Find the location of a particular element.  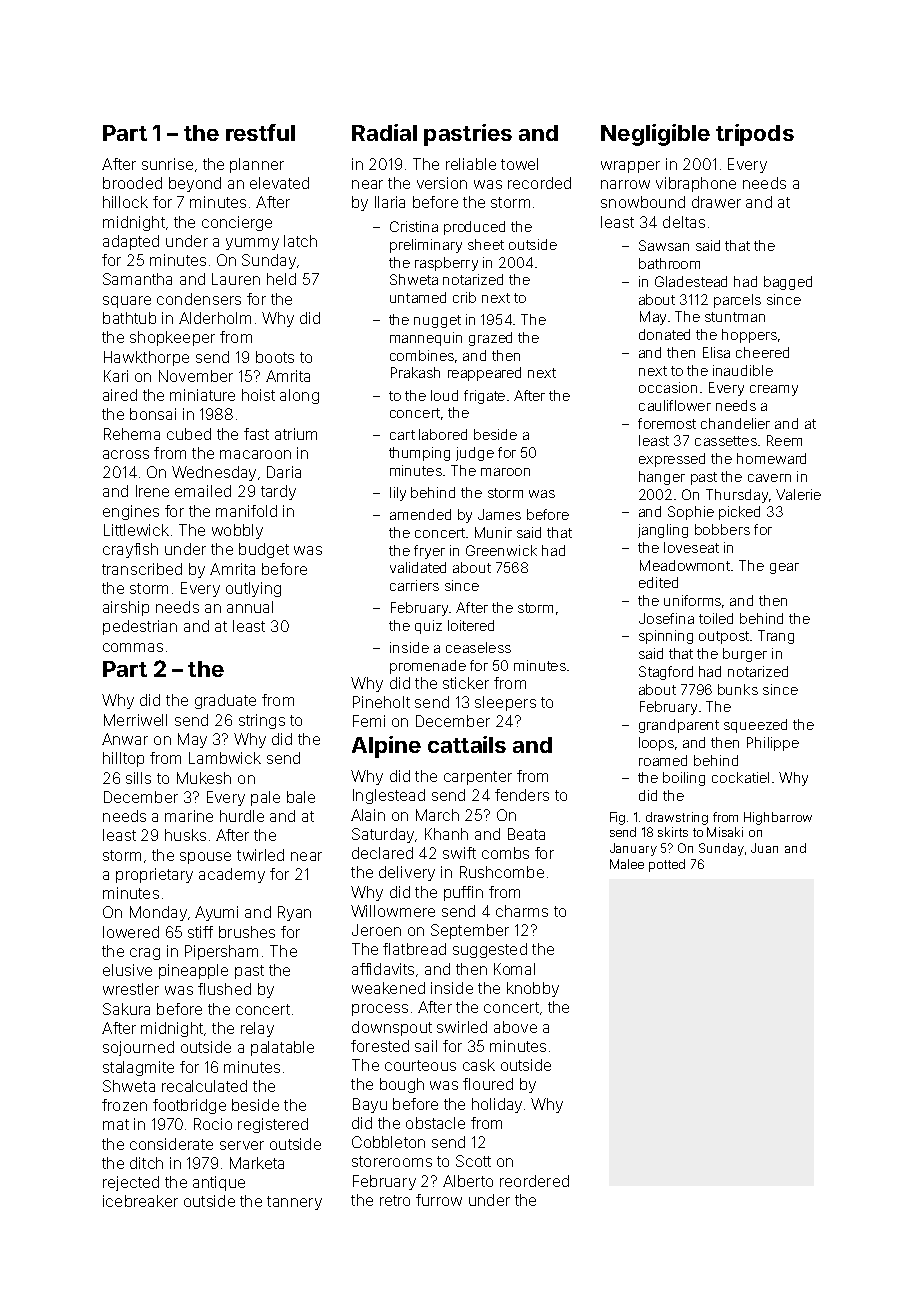

frigate is located at coordinates (484, 397).
